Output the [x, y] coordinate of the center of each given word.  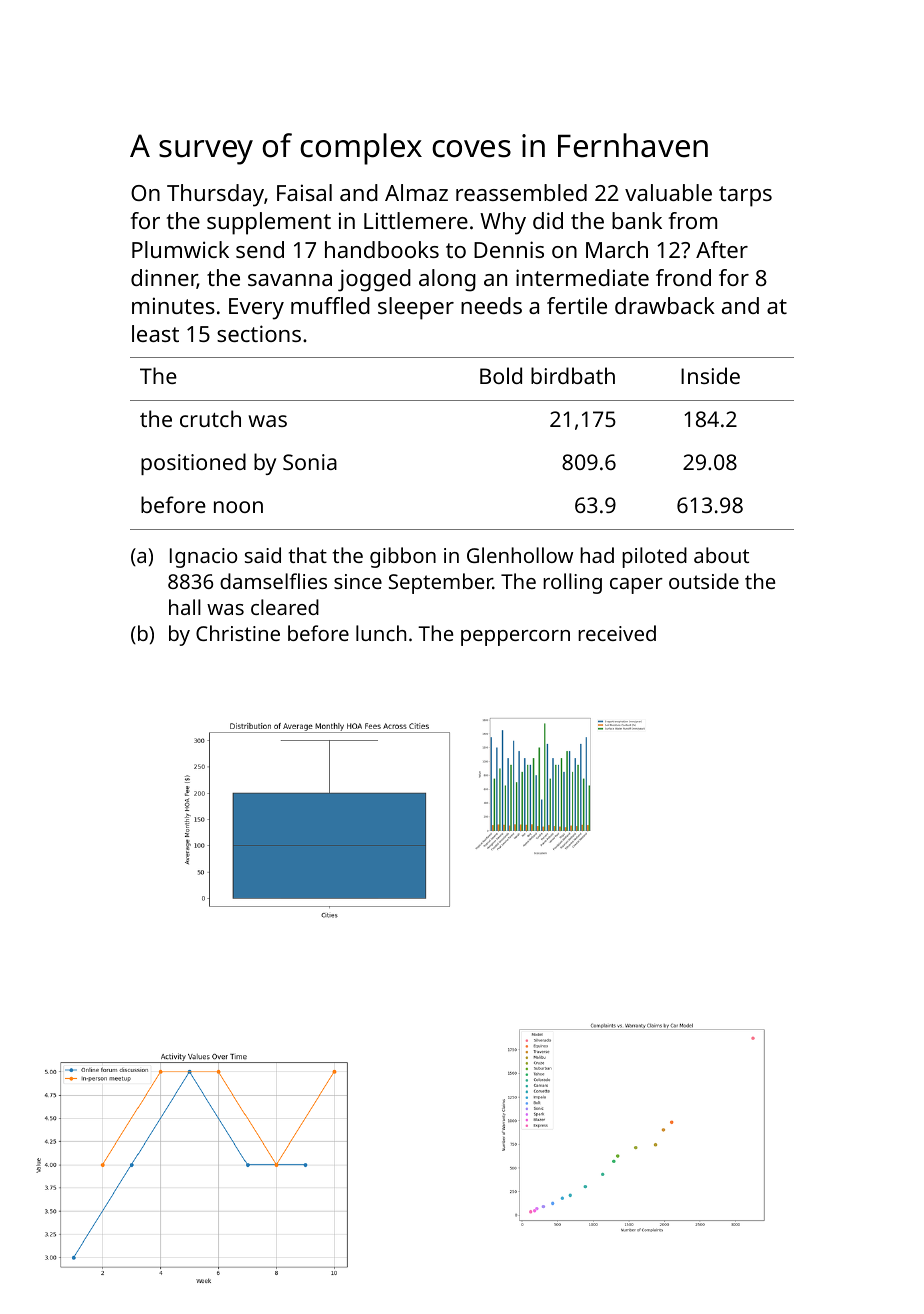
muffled [330, 305]
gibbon [403, 557]
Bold [501, 375]
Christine [238, 633]
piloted [654, 557]
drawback [665, 305]
